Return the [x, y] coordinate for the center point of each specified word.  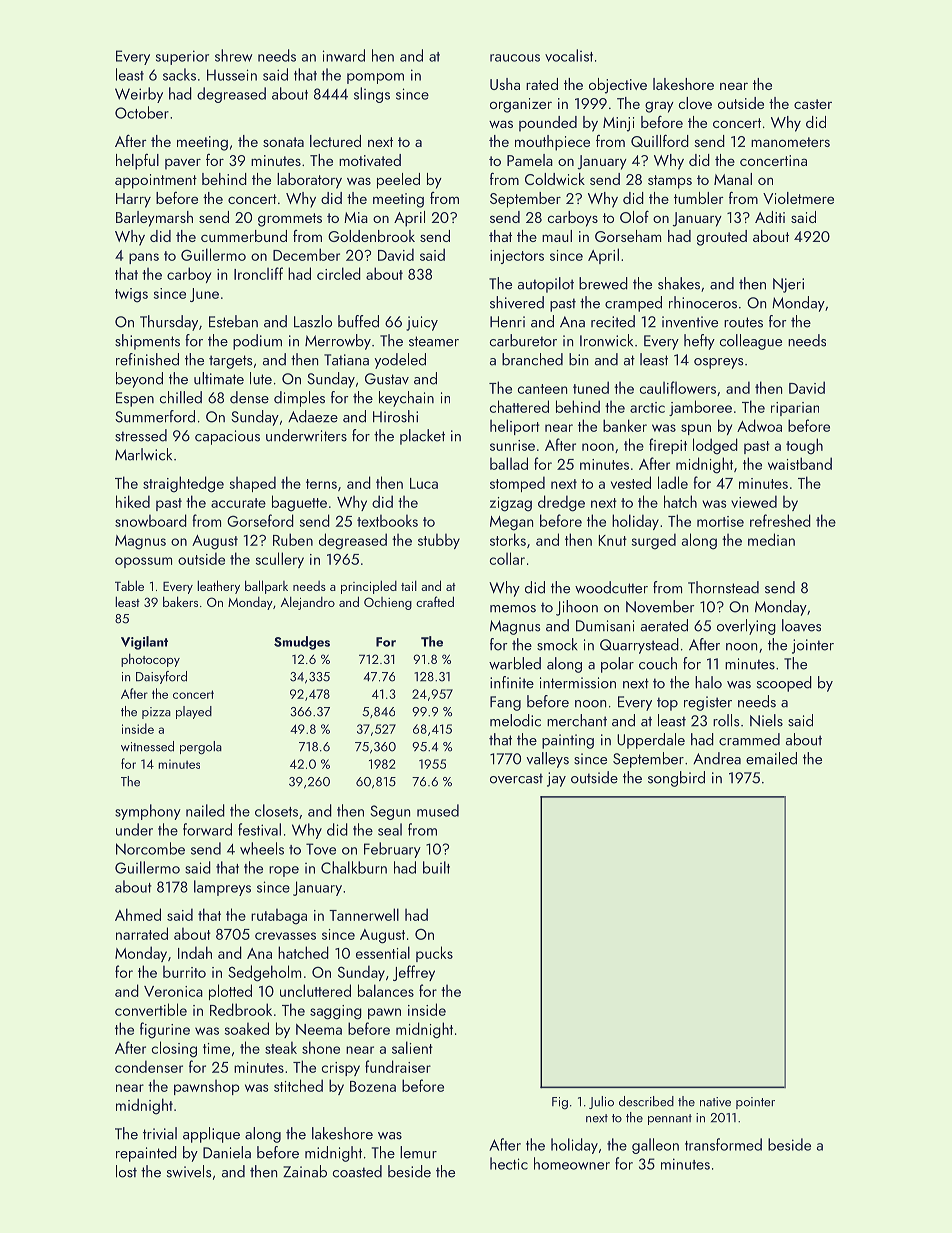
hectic [509, 1163]
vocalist [569, 55]
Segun [390, 812]
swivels [189, 1171]
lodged [715, 446]
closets [276, 810]
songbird [676, 779]
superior [182, 57]
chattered [519, 406]
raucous [515, 58]
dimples [299, 399]
